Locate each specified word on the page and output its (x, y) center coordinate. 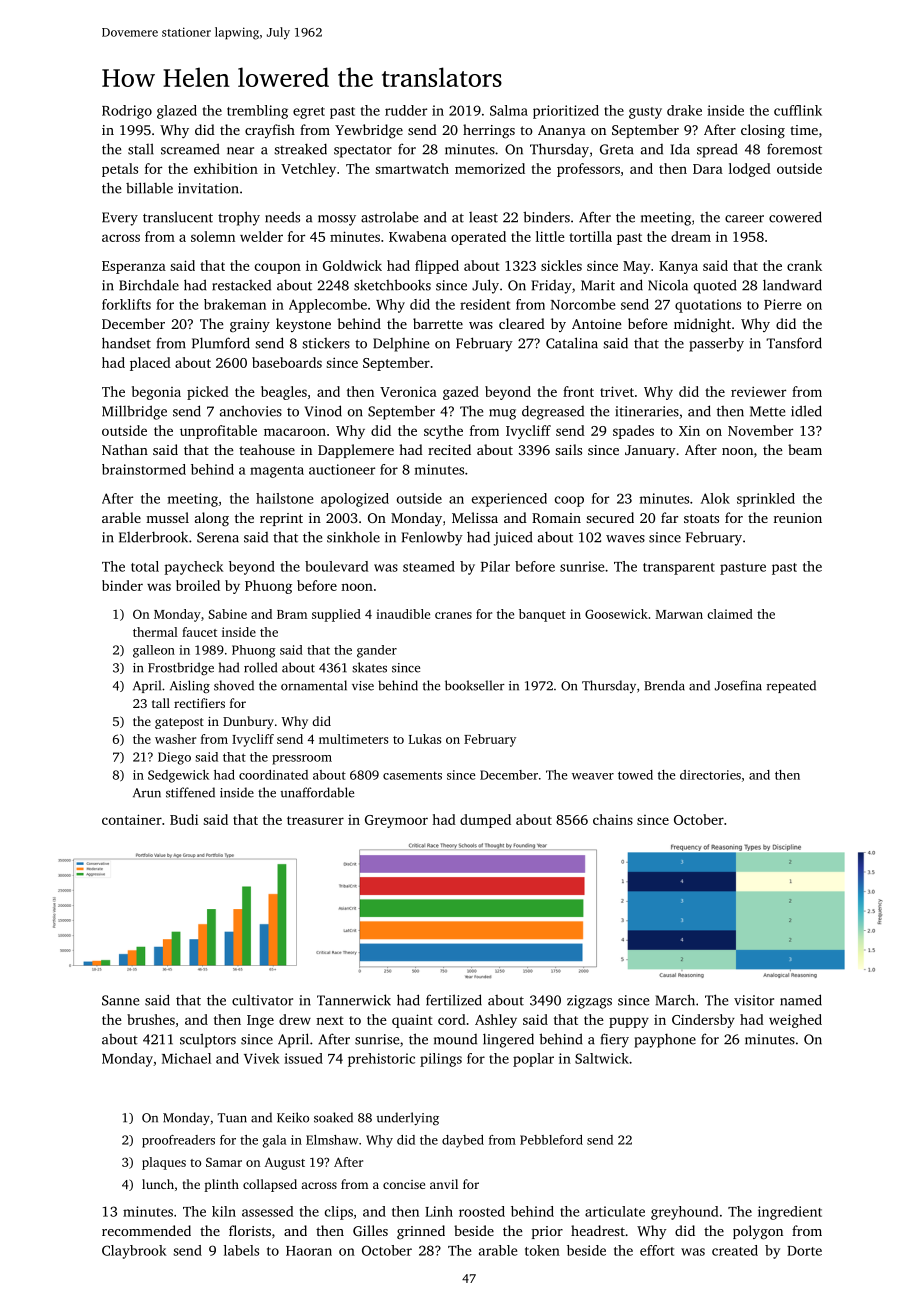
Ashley (496, 1021)
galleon (154, 651)
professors (588, 170)
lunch (158, 1184)
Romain (556, 518)
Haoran (309, 1251)
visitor (754, 1000)
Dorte (804, 1251)
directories (710, 775)
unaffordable (317, 792)
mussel (167, 517)
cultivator (262, 1000)
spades (633, 432)
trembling (257, 112)
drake (684, 110)
